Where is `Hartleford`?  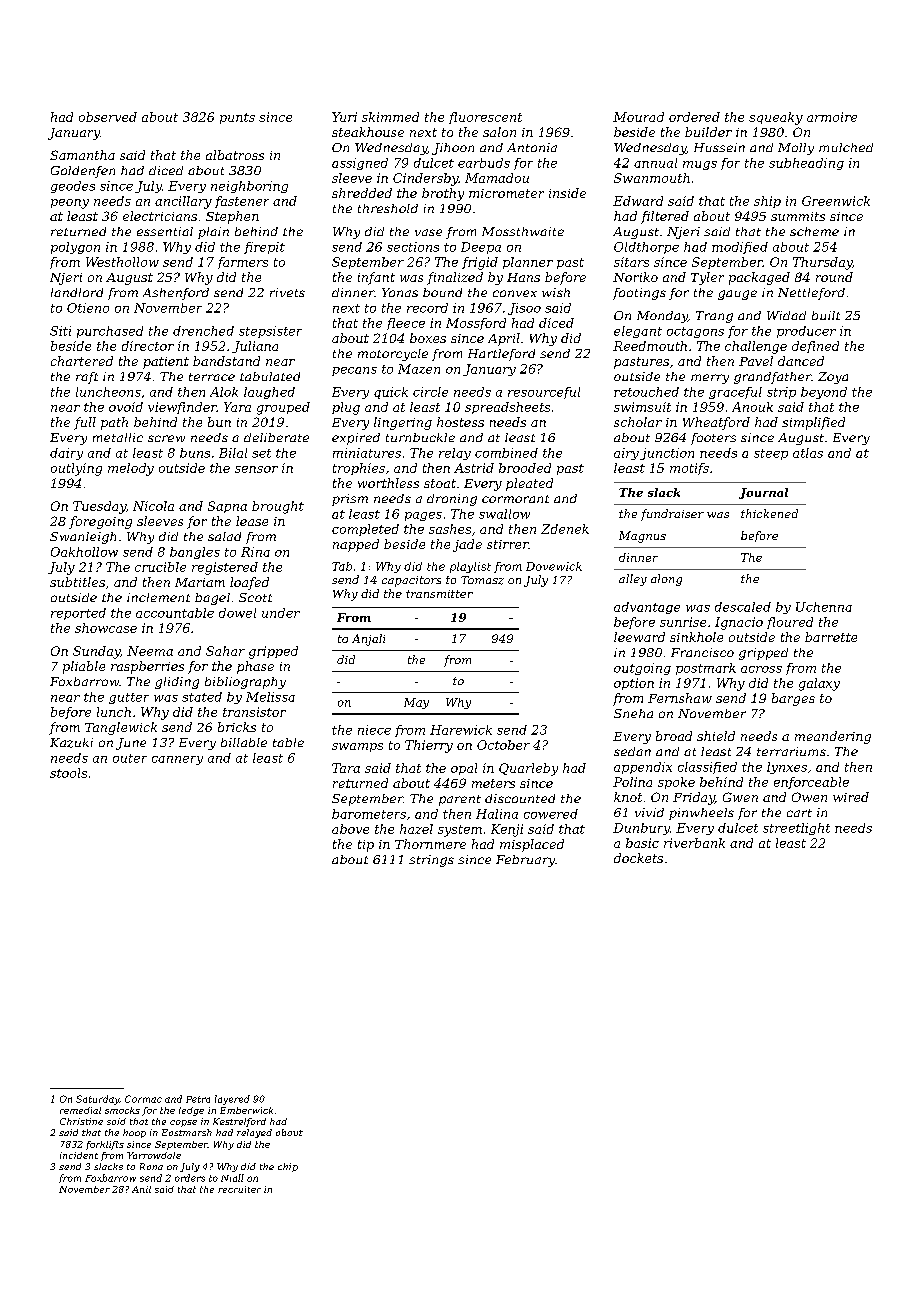
Hartleford is located at coordinates (501, 355).
